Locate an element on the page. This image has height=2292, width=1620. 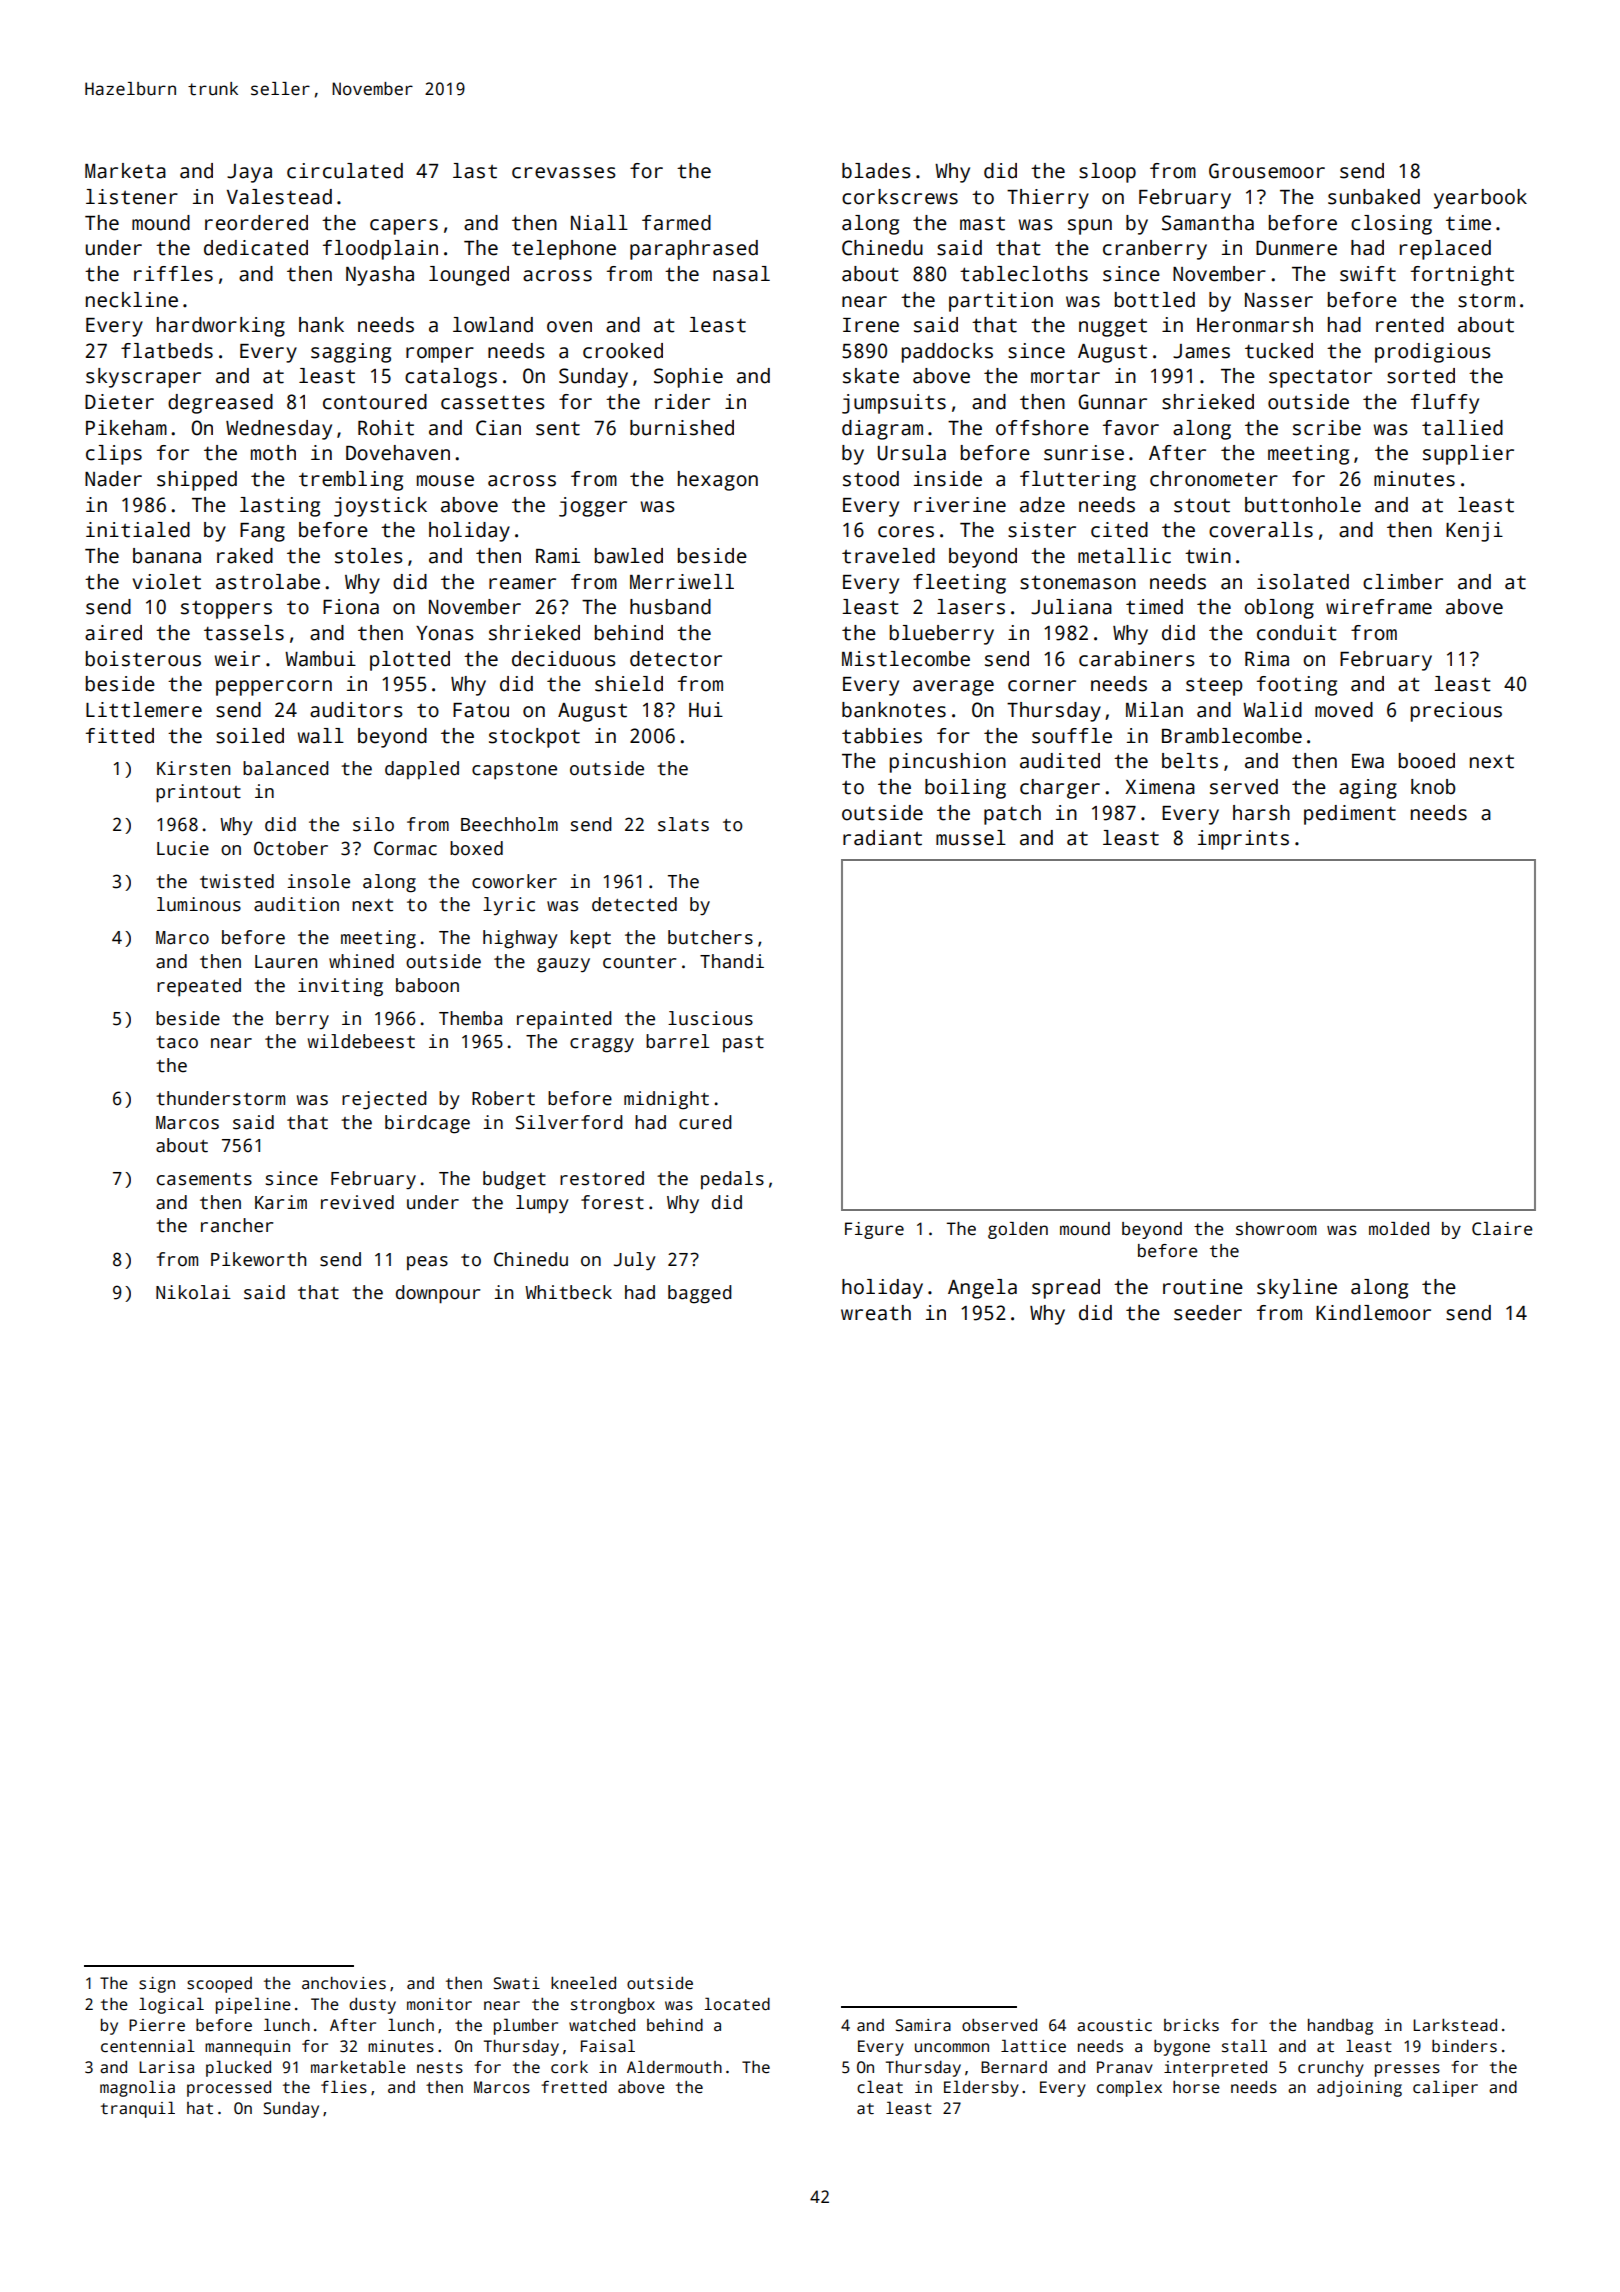
sign is located at coordinates (157, 1985).
